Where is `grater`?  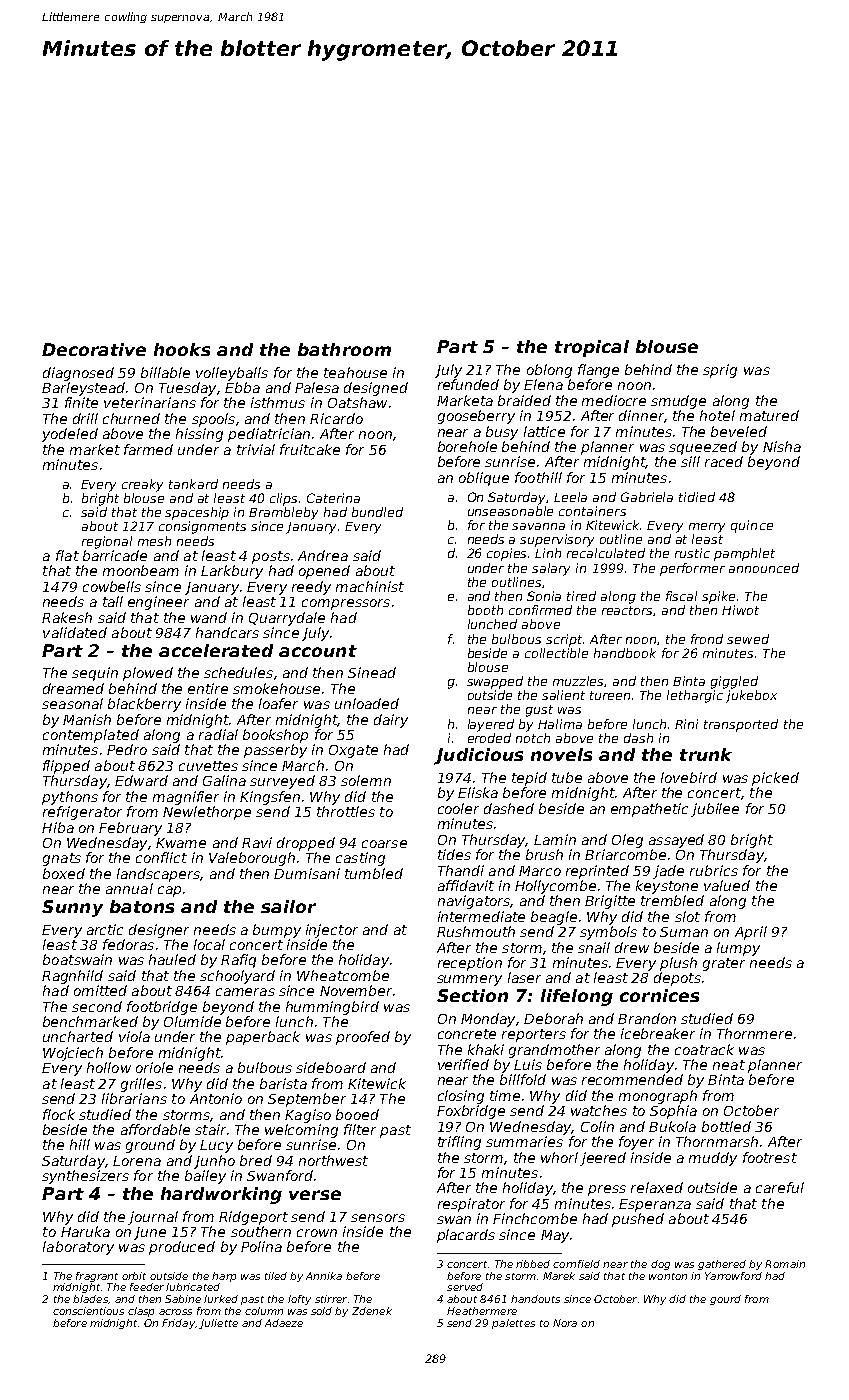
grater is located at coordinates (724, 964).
